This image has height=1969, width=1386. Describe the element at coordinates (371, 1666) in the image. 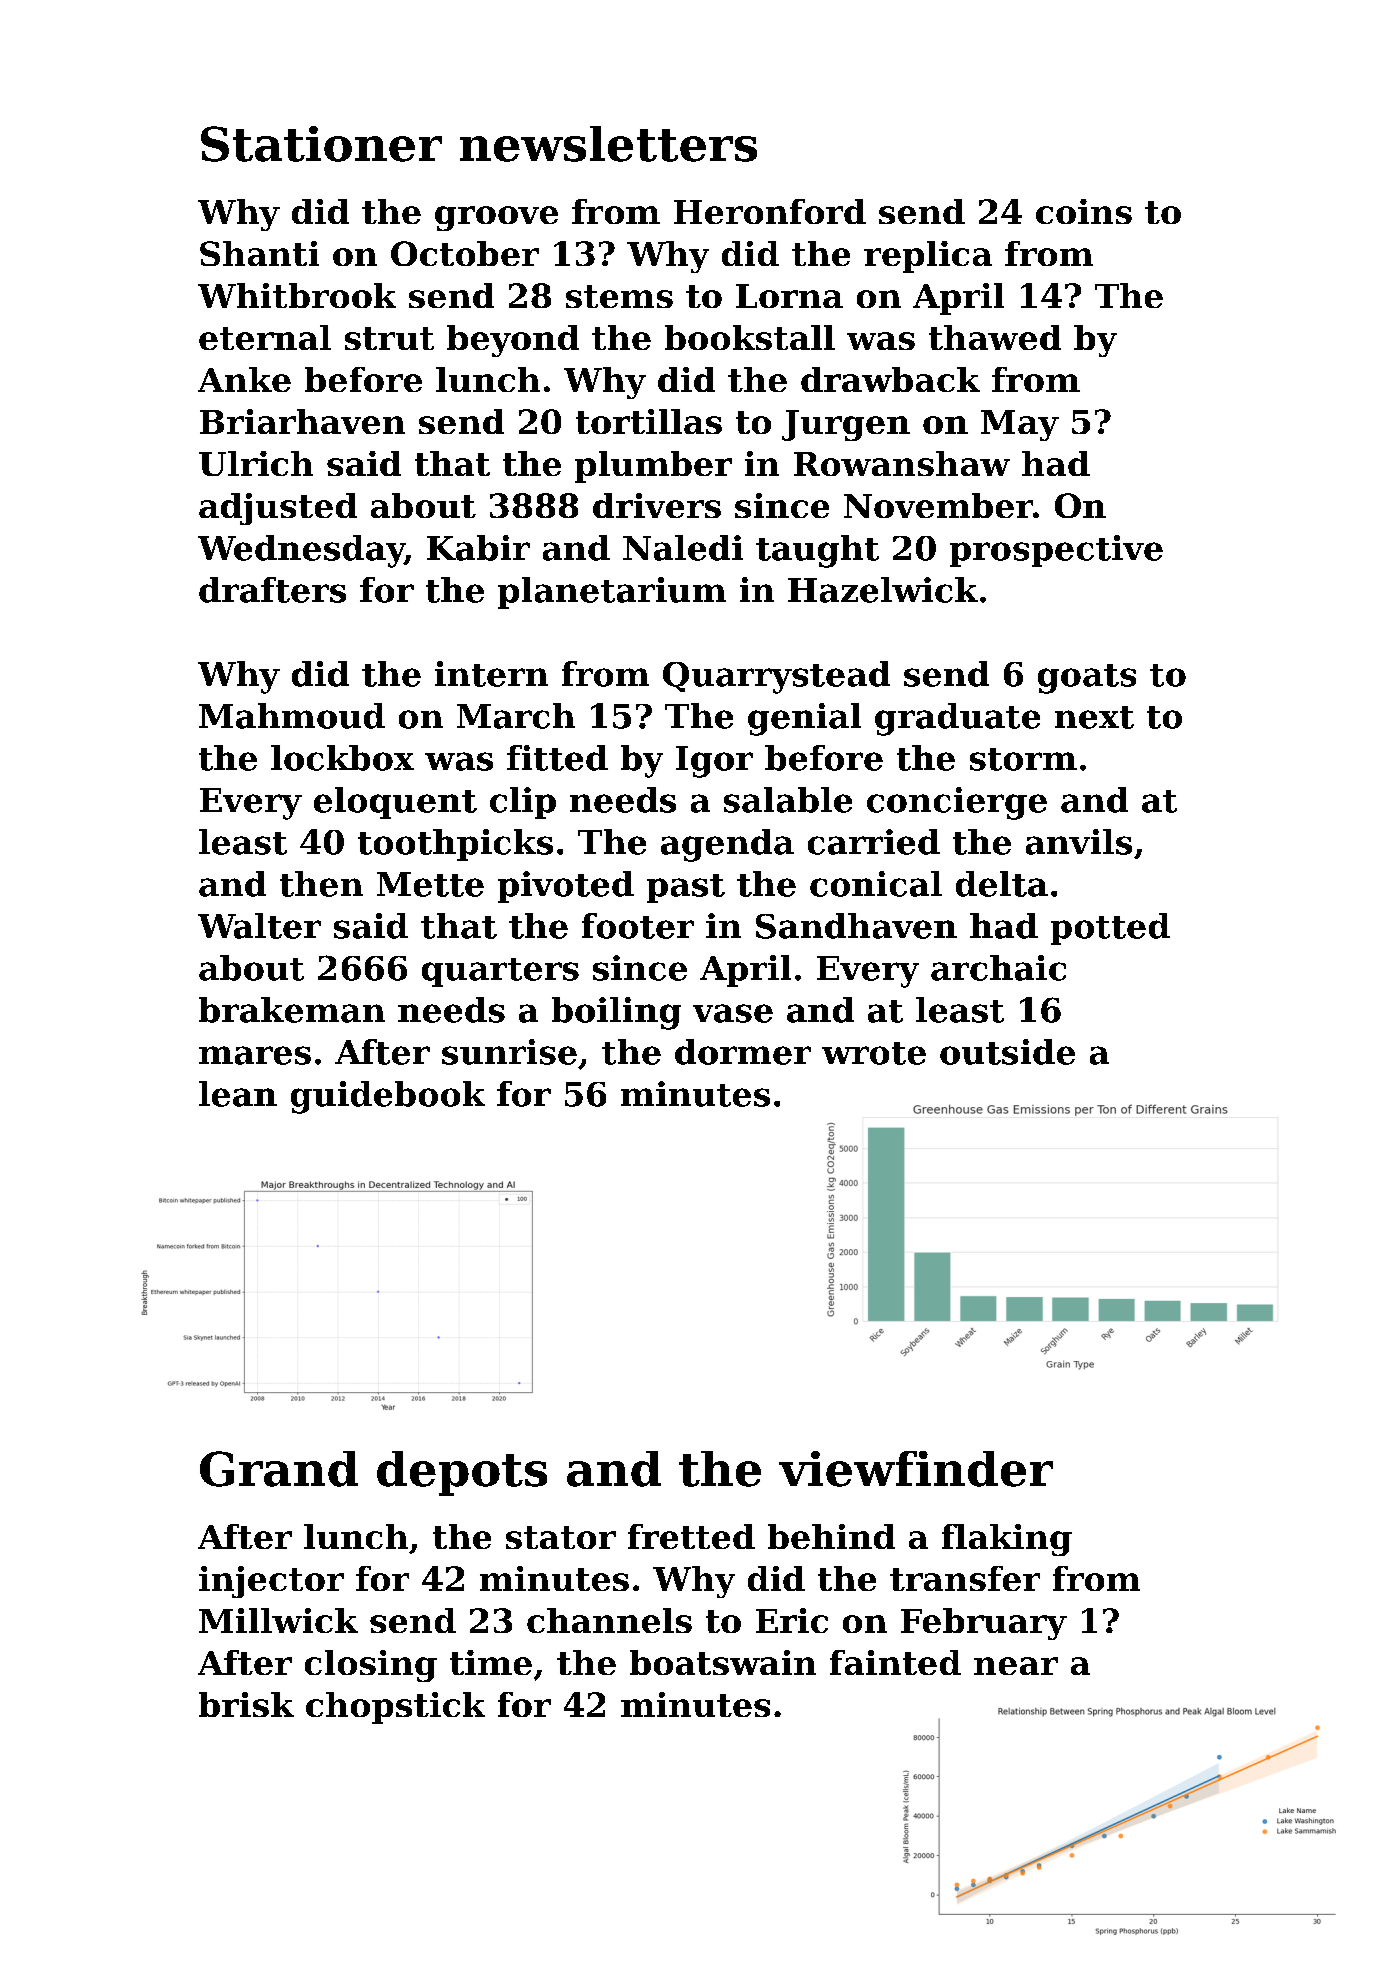

I see `closing` at that location.
